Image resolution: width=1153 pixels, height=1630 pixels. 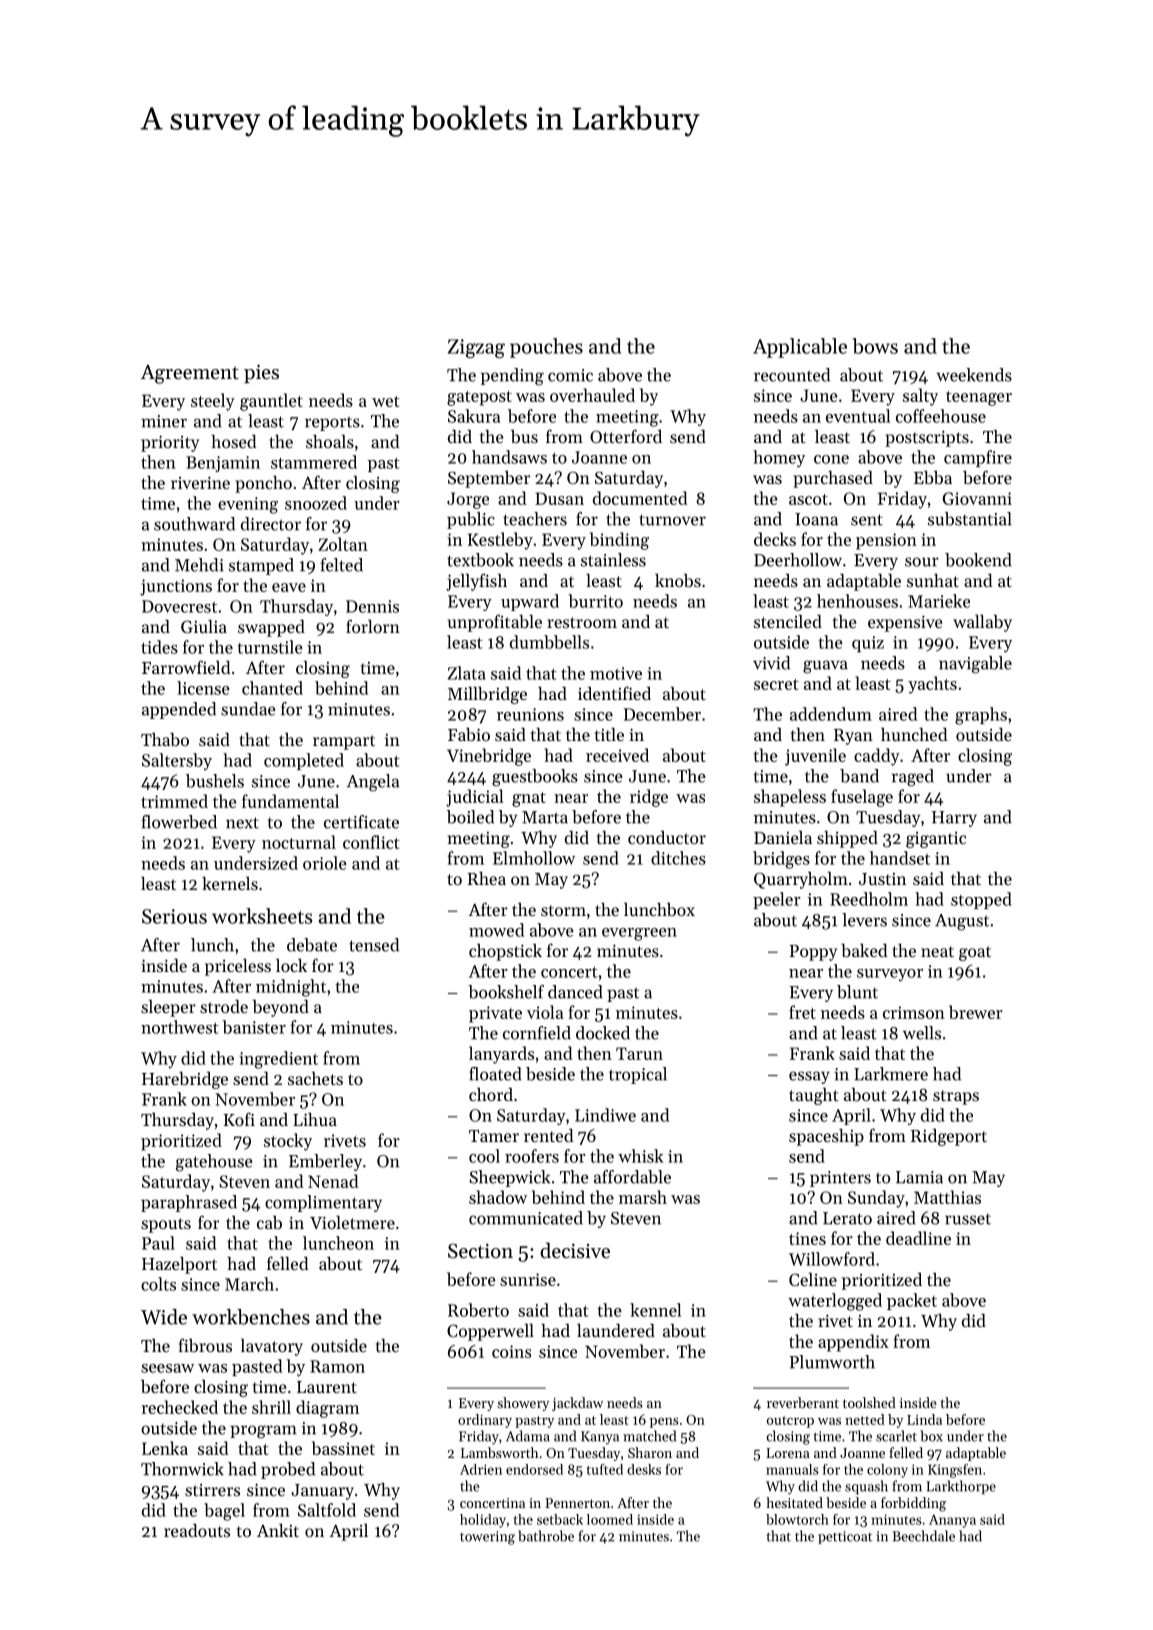 What do you see at coordinates (609, 734) in the document?
I see `title` at bounding box center [609, 734].
